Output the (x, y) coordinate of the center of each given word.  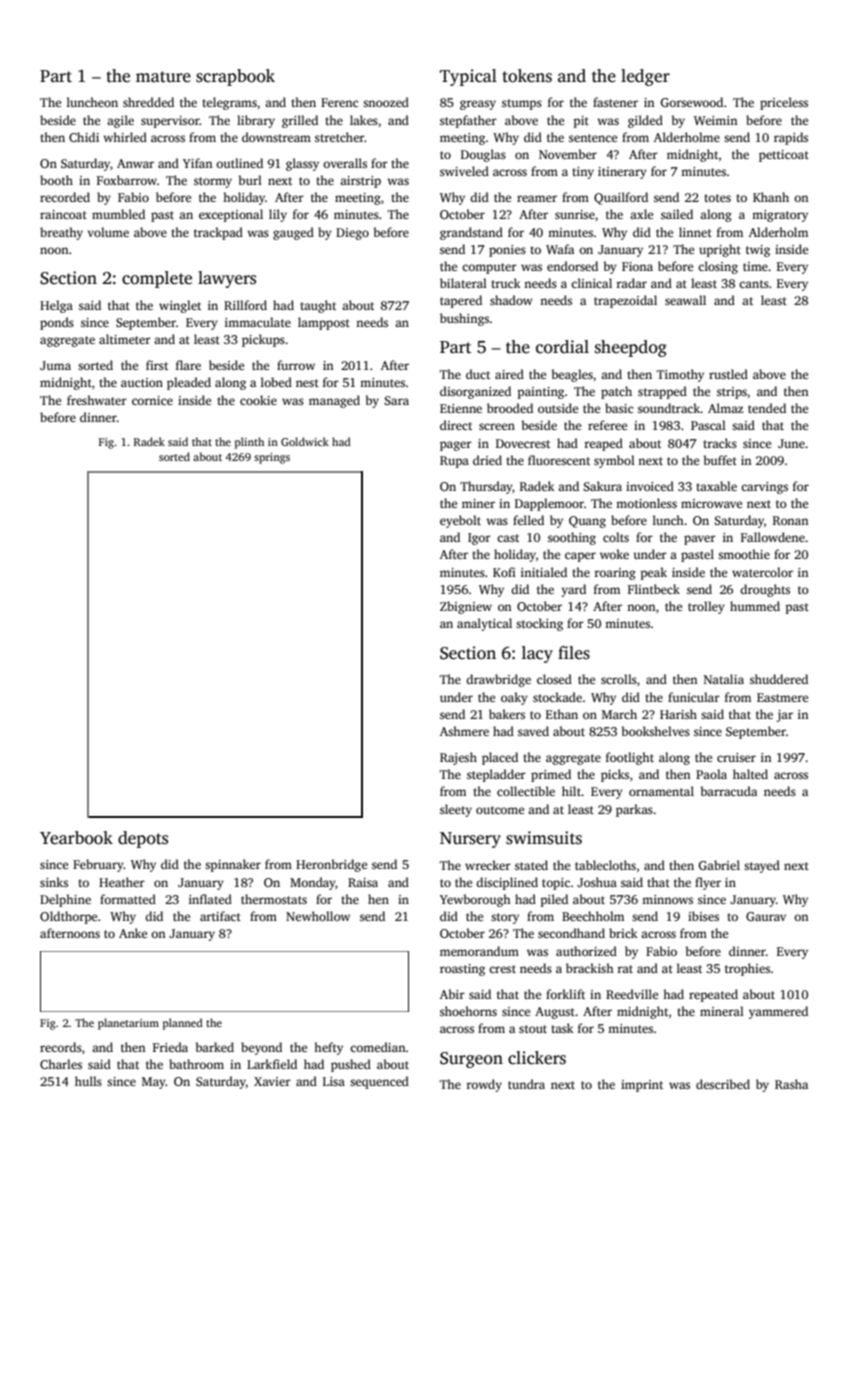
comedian (378, 1047)
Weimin (715, 120)
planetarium (128, 1024)
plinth (249, 443)
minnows (667, 899)
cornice (152, 400)
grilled (300, 121)
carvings (764, 488)
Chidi (84, 137)
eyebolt (460, 521)
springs (272, 458)
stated (531, 865)
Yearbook (76, 838)
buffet (720, 460)
